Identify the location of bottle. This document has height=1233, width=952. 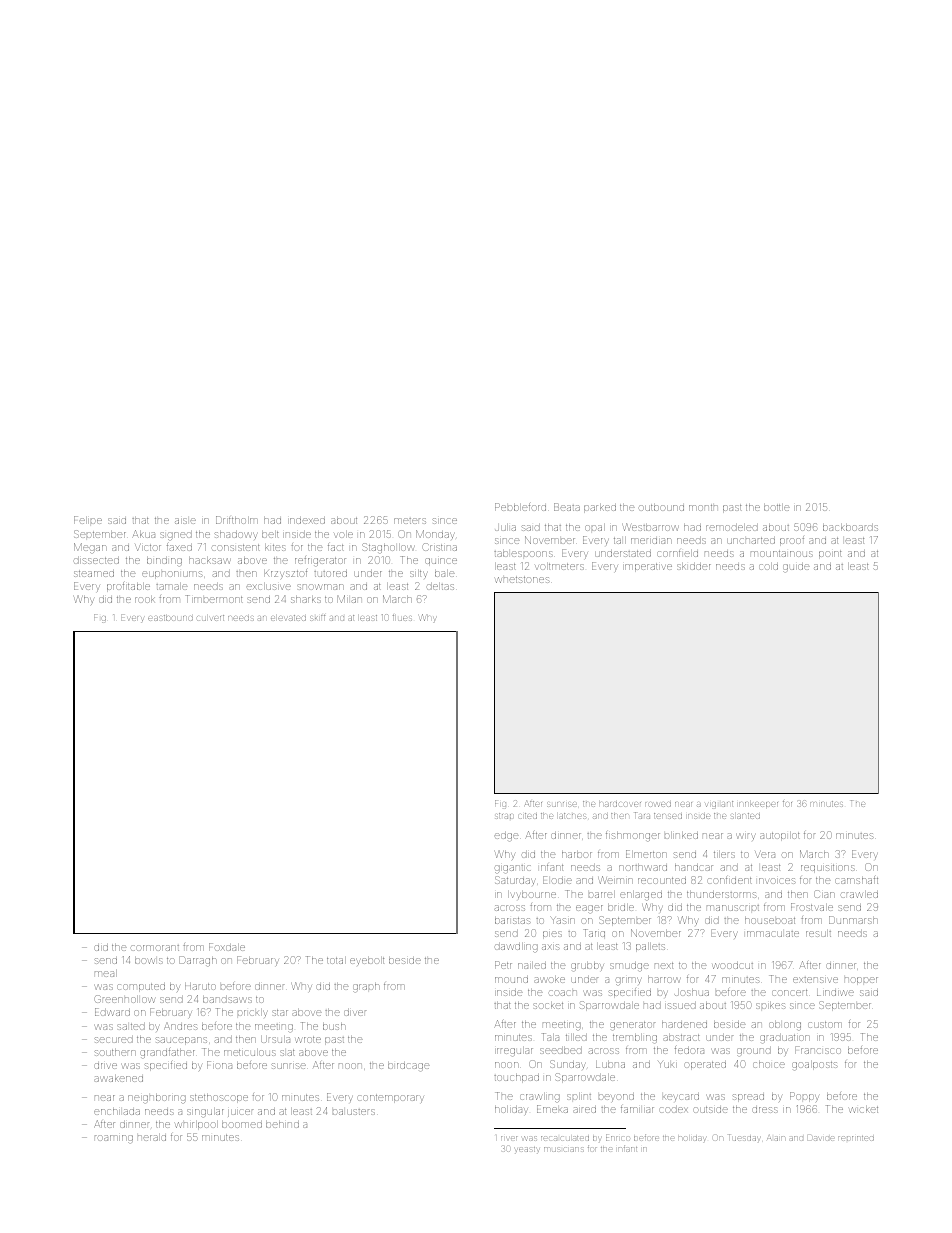
(777, 507).
